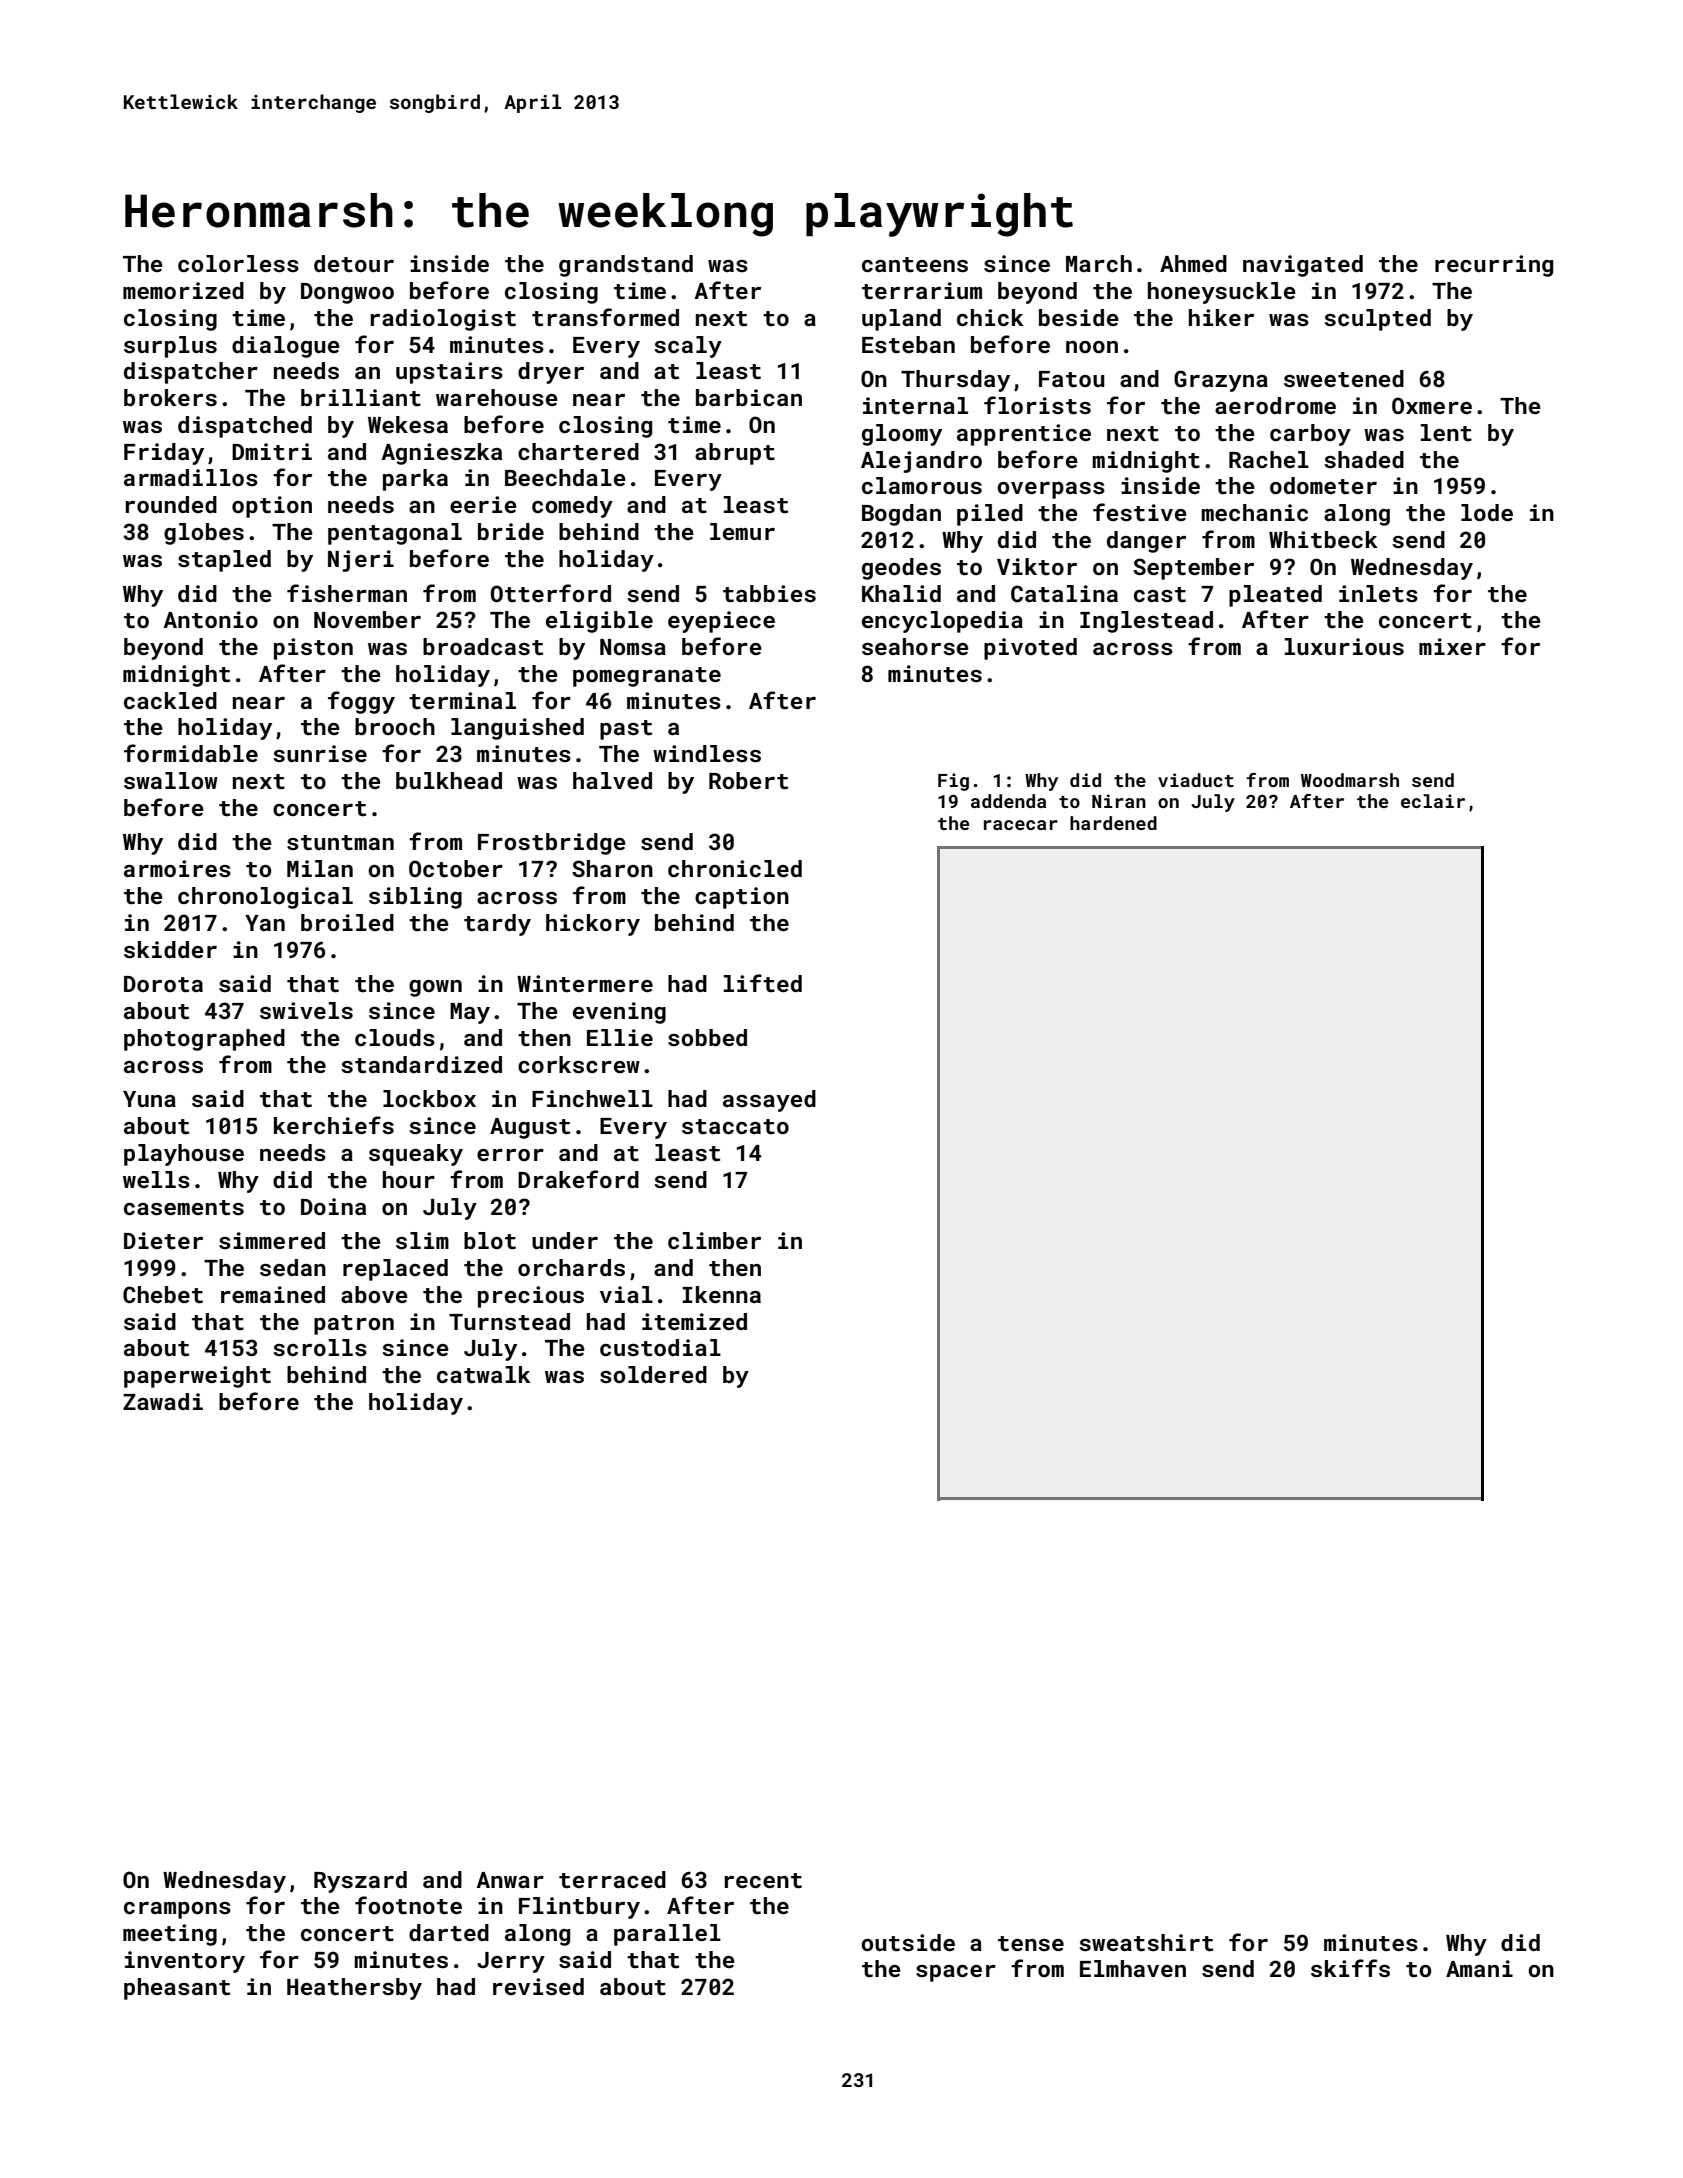 The width and height of the screenshot is (1683, 2178). I want to click on armoires, so click(177, 868).
